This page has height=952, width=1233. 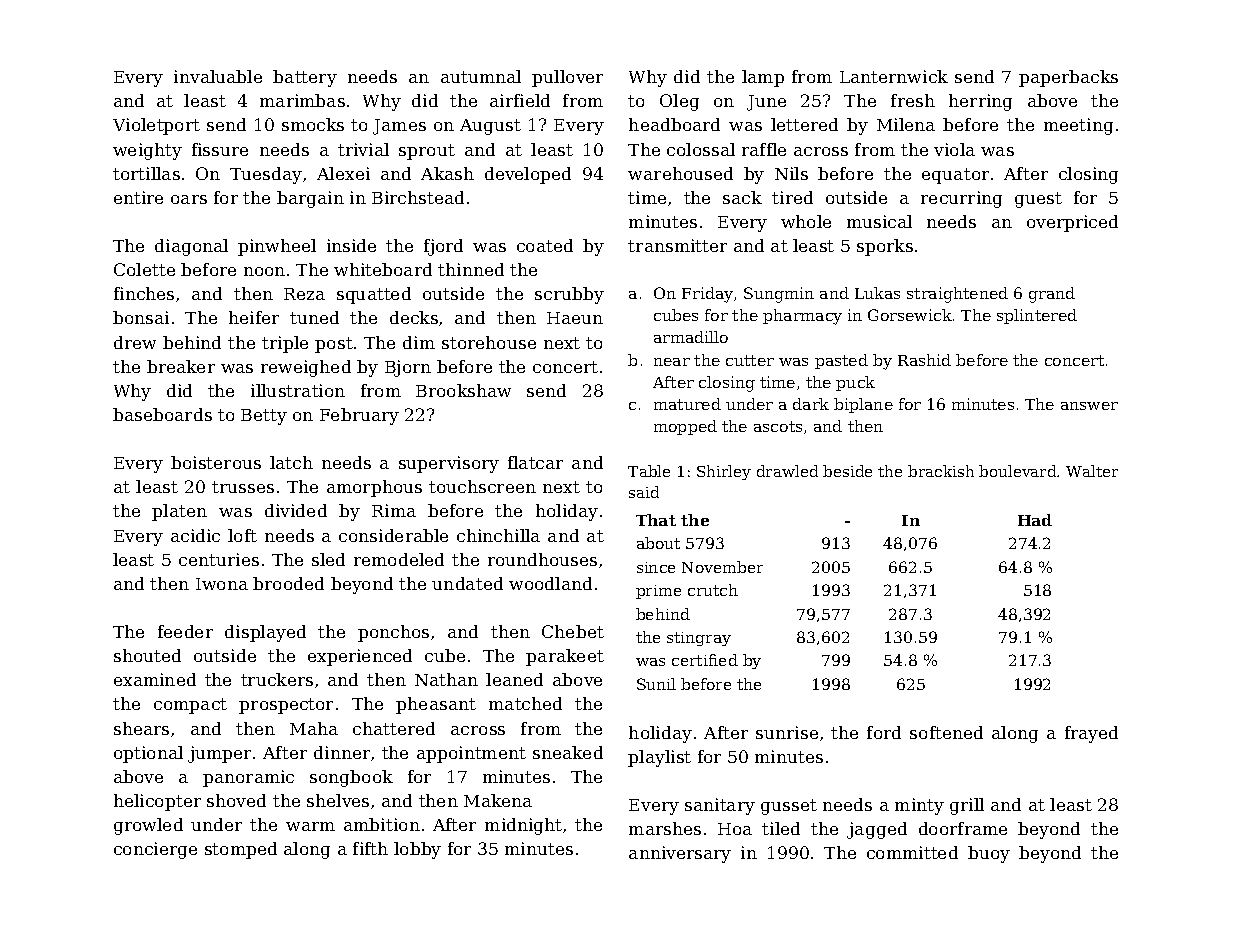 What do you see at coordinates (1091, 734) in the page?
I see `frayed` at bounding box center [1091, 734].
